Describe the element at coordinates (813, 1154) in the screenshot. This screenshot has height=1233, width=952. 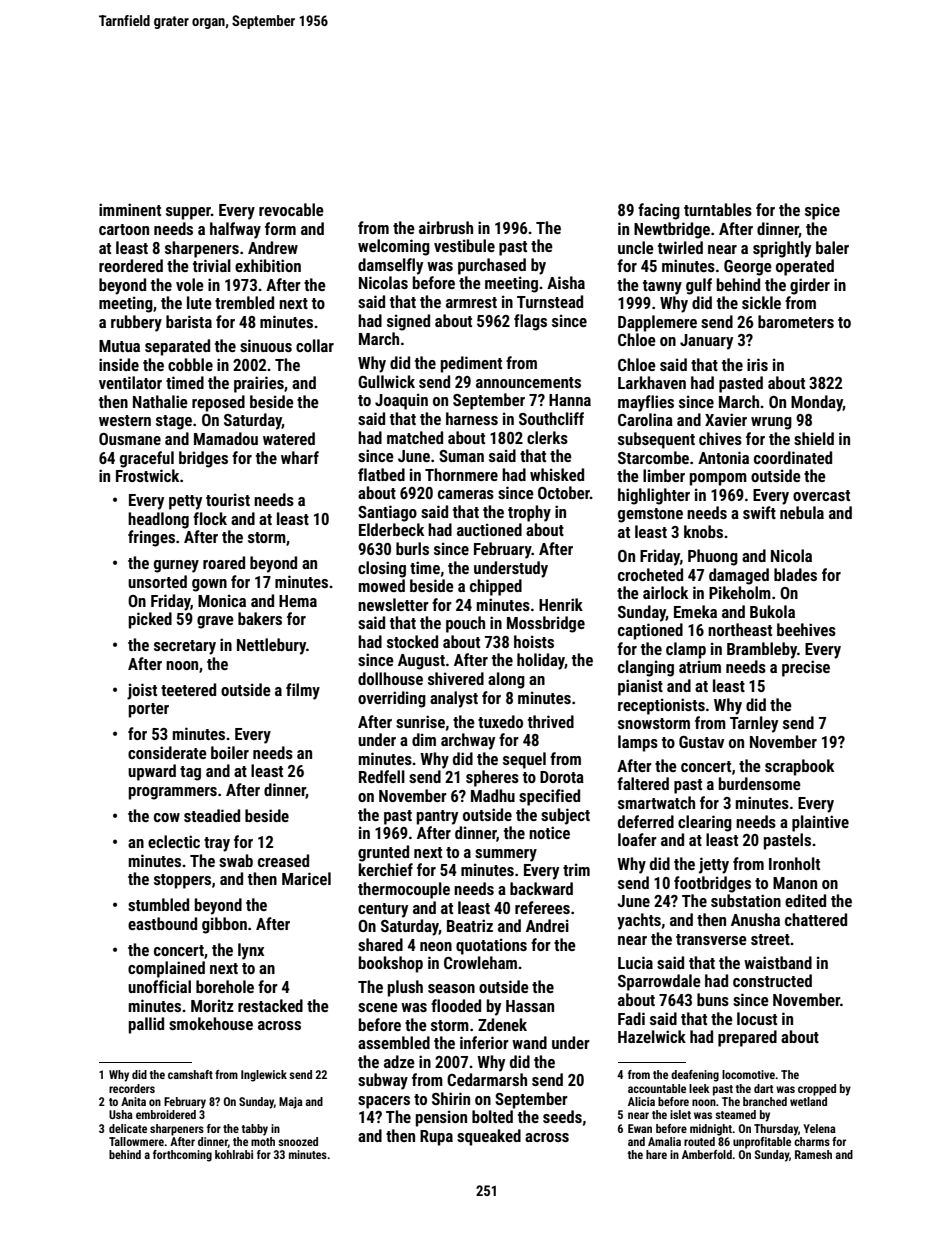
I see `Ramesh` at that location.
